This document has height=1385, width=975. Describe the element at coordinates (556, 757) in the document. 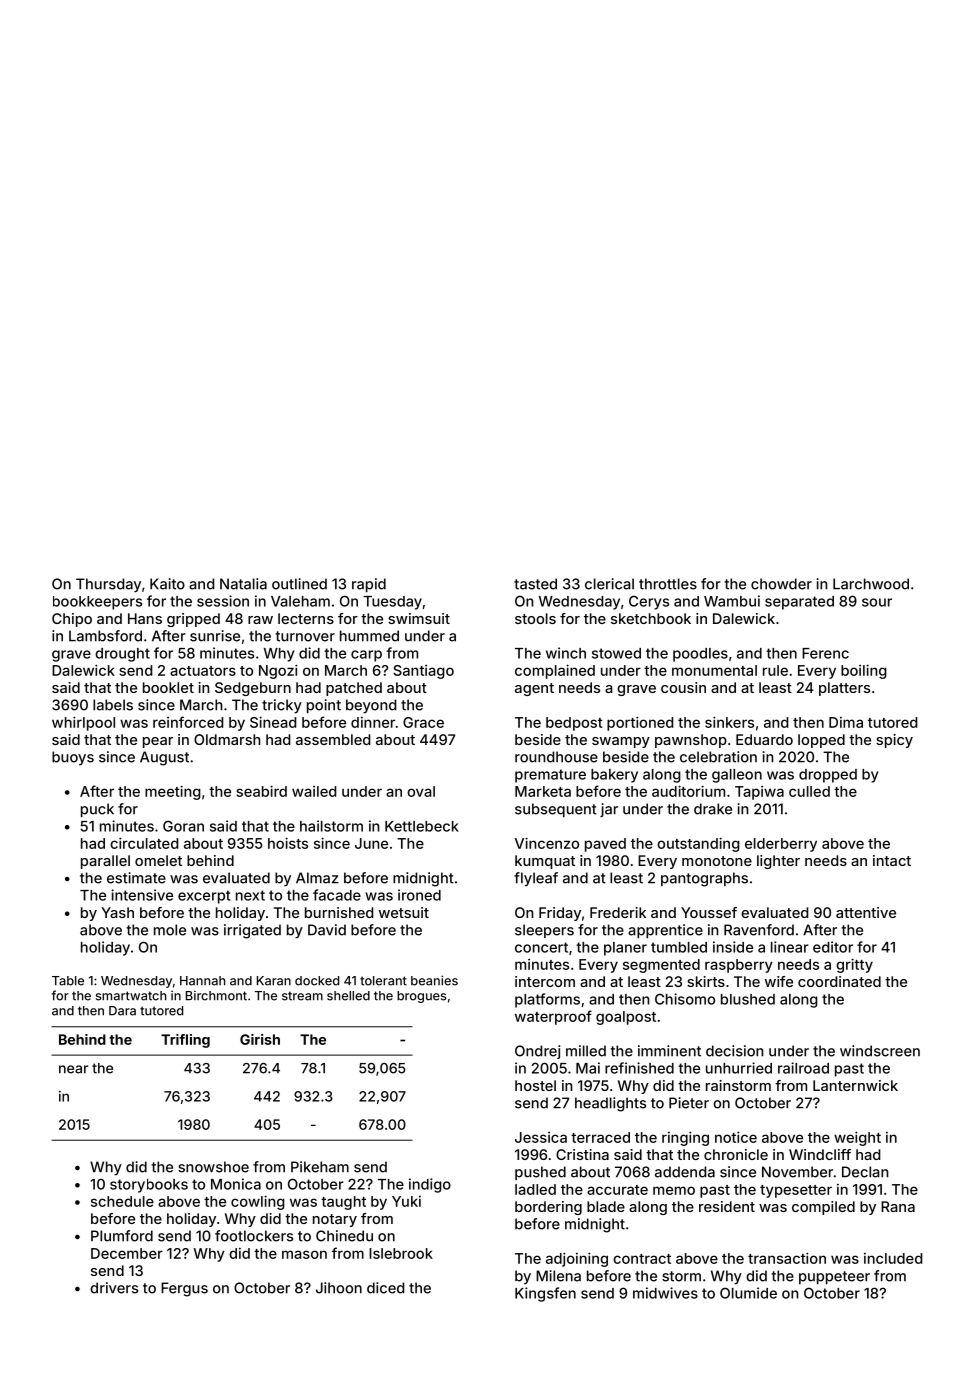

I see `roundhouse` at that location.
